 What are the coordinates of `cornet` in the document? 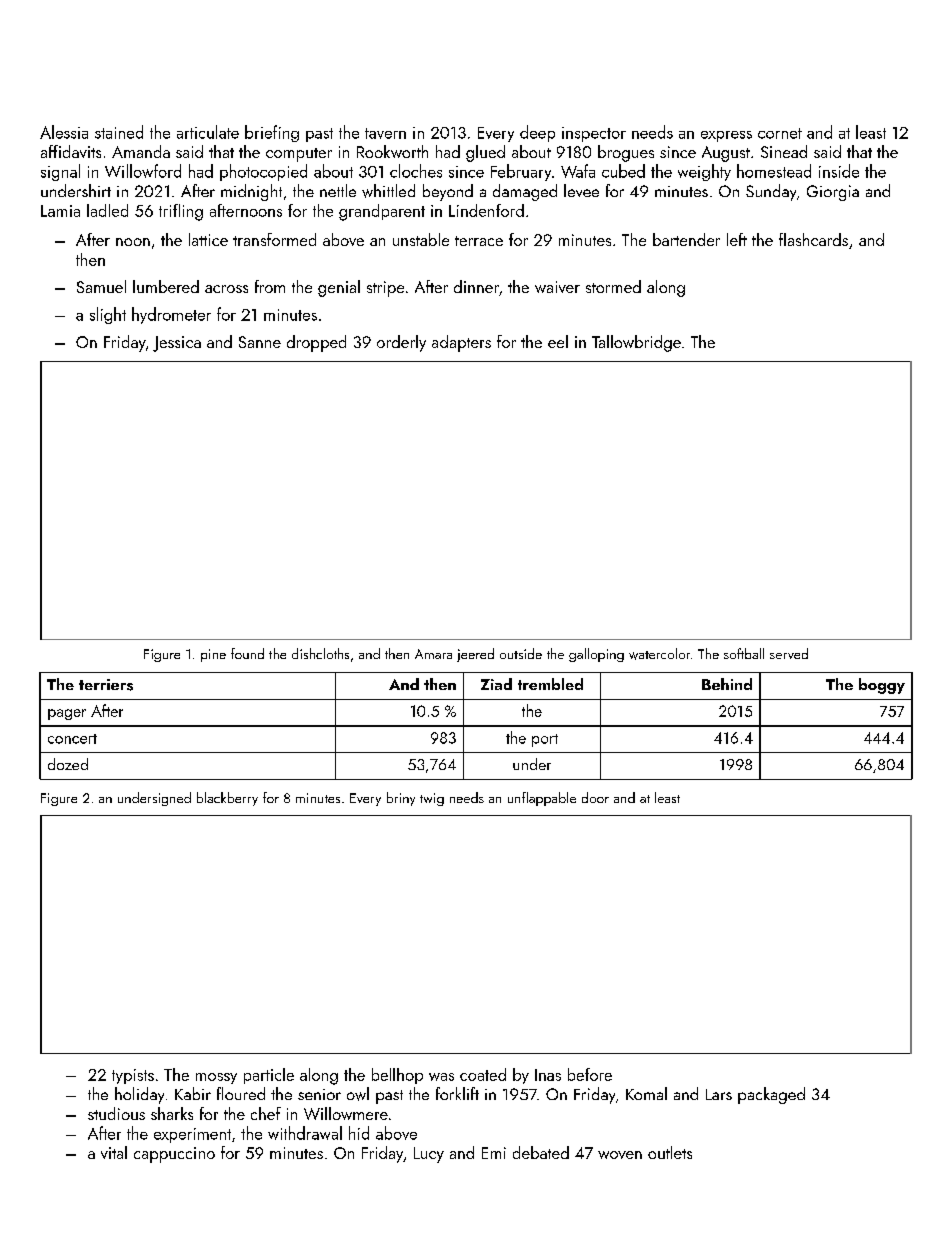 It's located at (780, 133).
